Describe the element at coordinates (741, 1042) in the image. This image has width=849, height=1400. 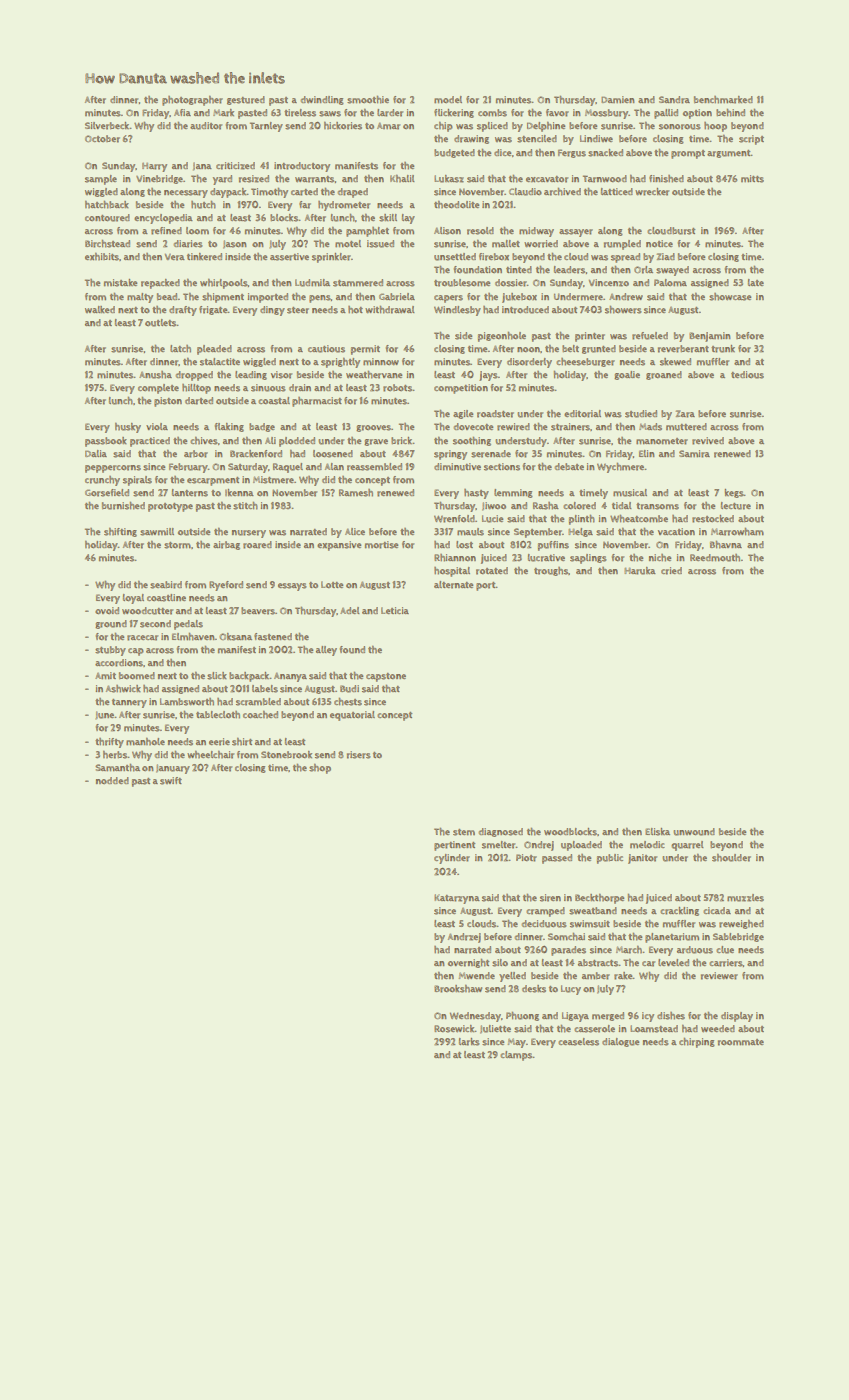
I see `roommate` at that location.
